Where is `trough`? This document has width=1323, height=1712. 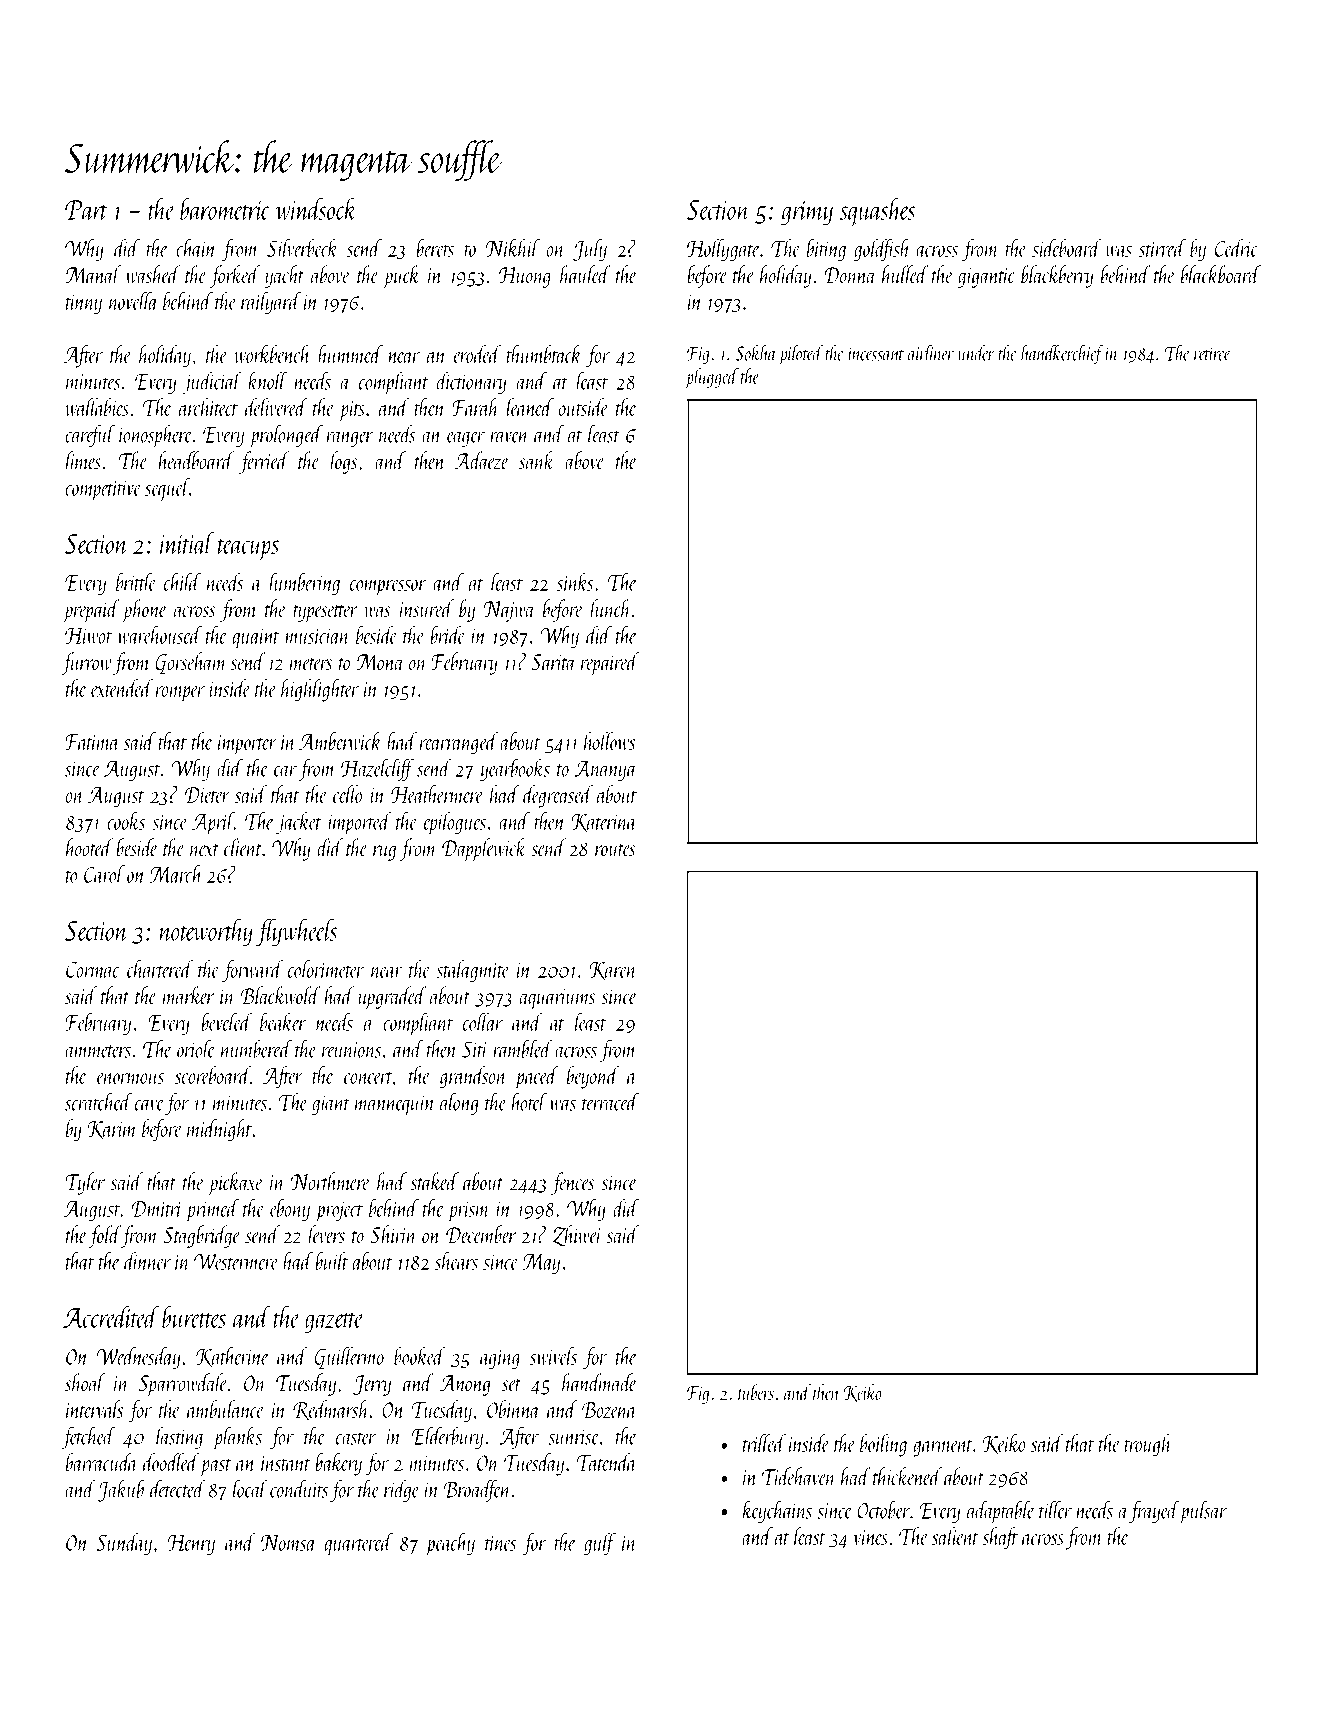 trough is located at coordinates (1148, 1445).
